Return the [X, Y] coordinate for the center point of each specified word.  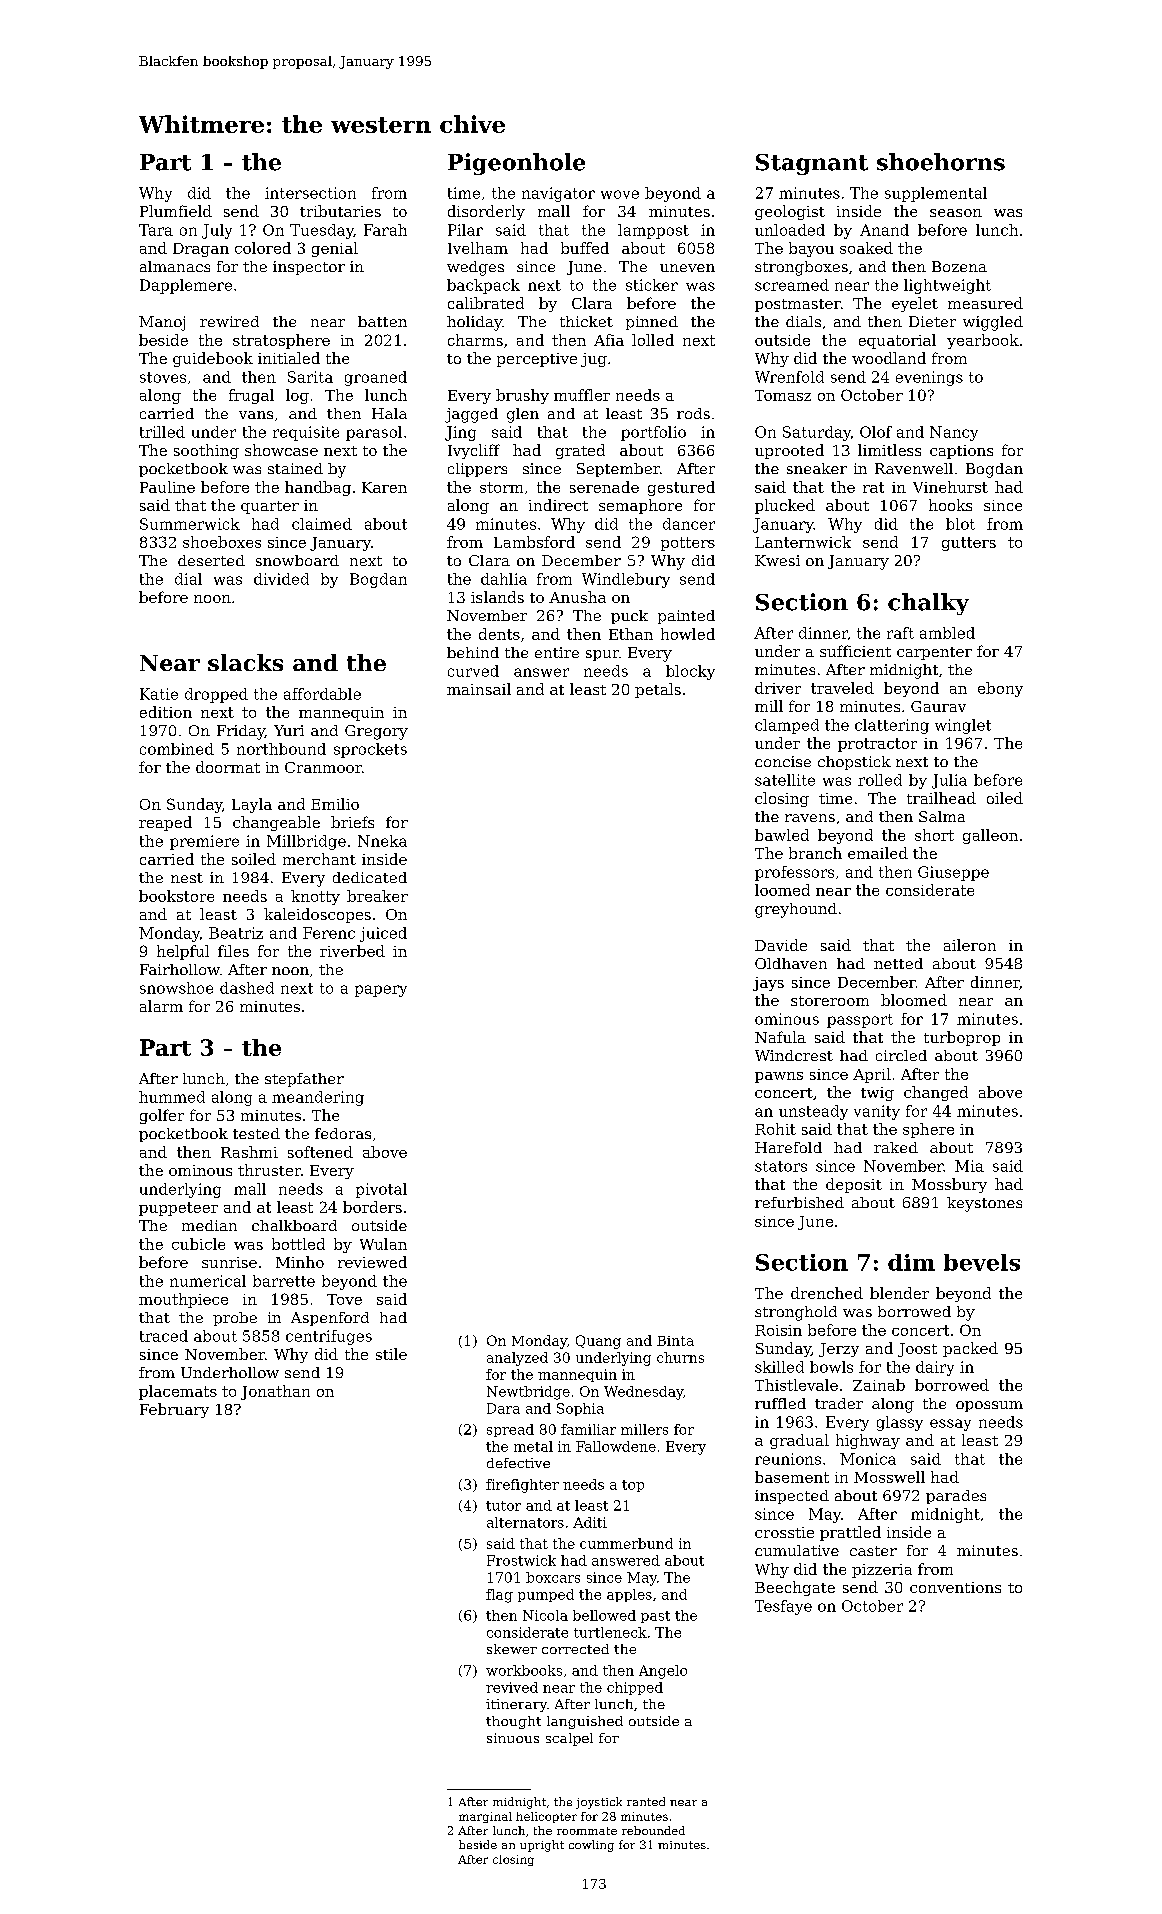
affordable [322, 694]
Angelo [663, 1672]
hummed [172, 1097]
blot [960, 524]
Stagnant [812, 164]
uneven [687, 268]
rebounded [653, 1830]
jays [768, 984]
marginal [485, 1817]
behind [473, 652]
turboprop [962, 1038]
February [174, 1410]
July [217, 231]
